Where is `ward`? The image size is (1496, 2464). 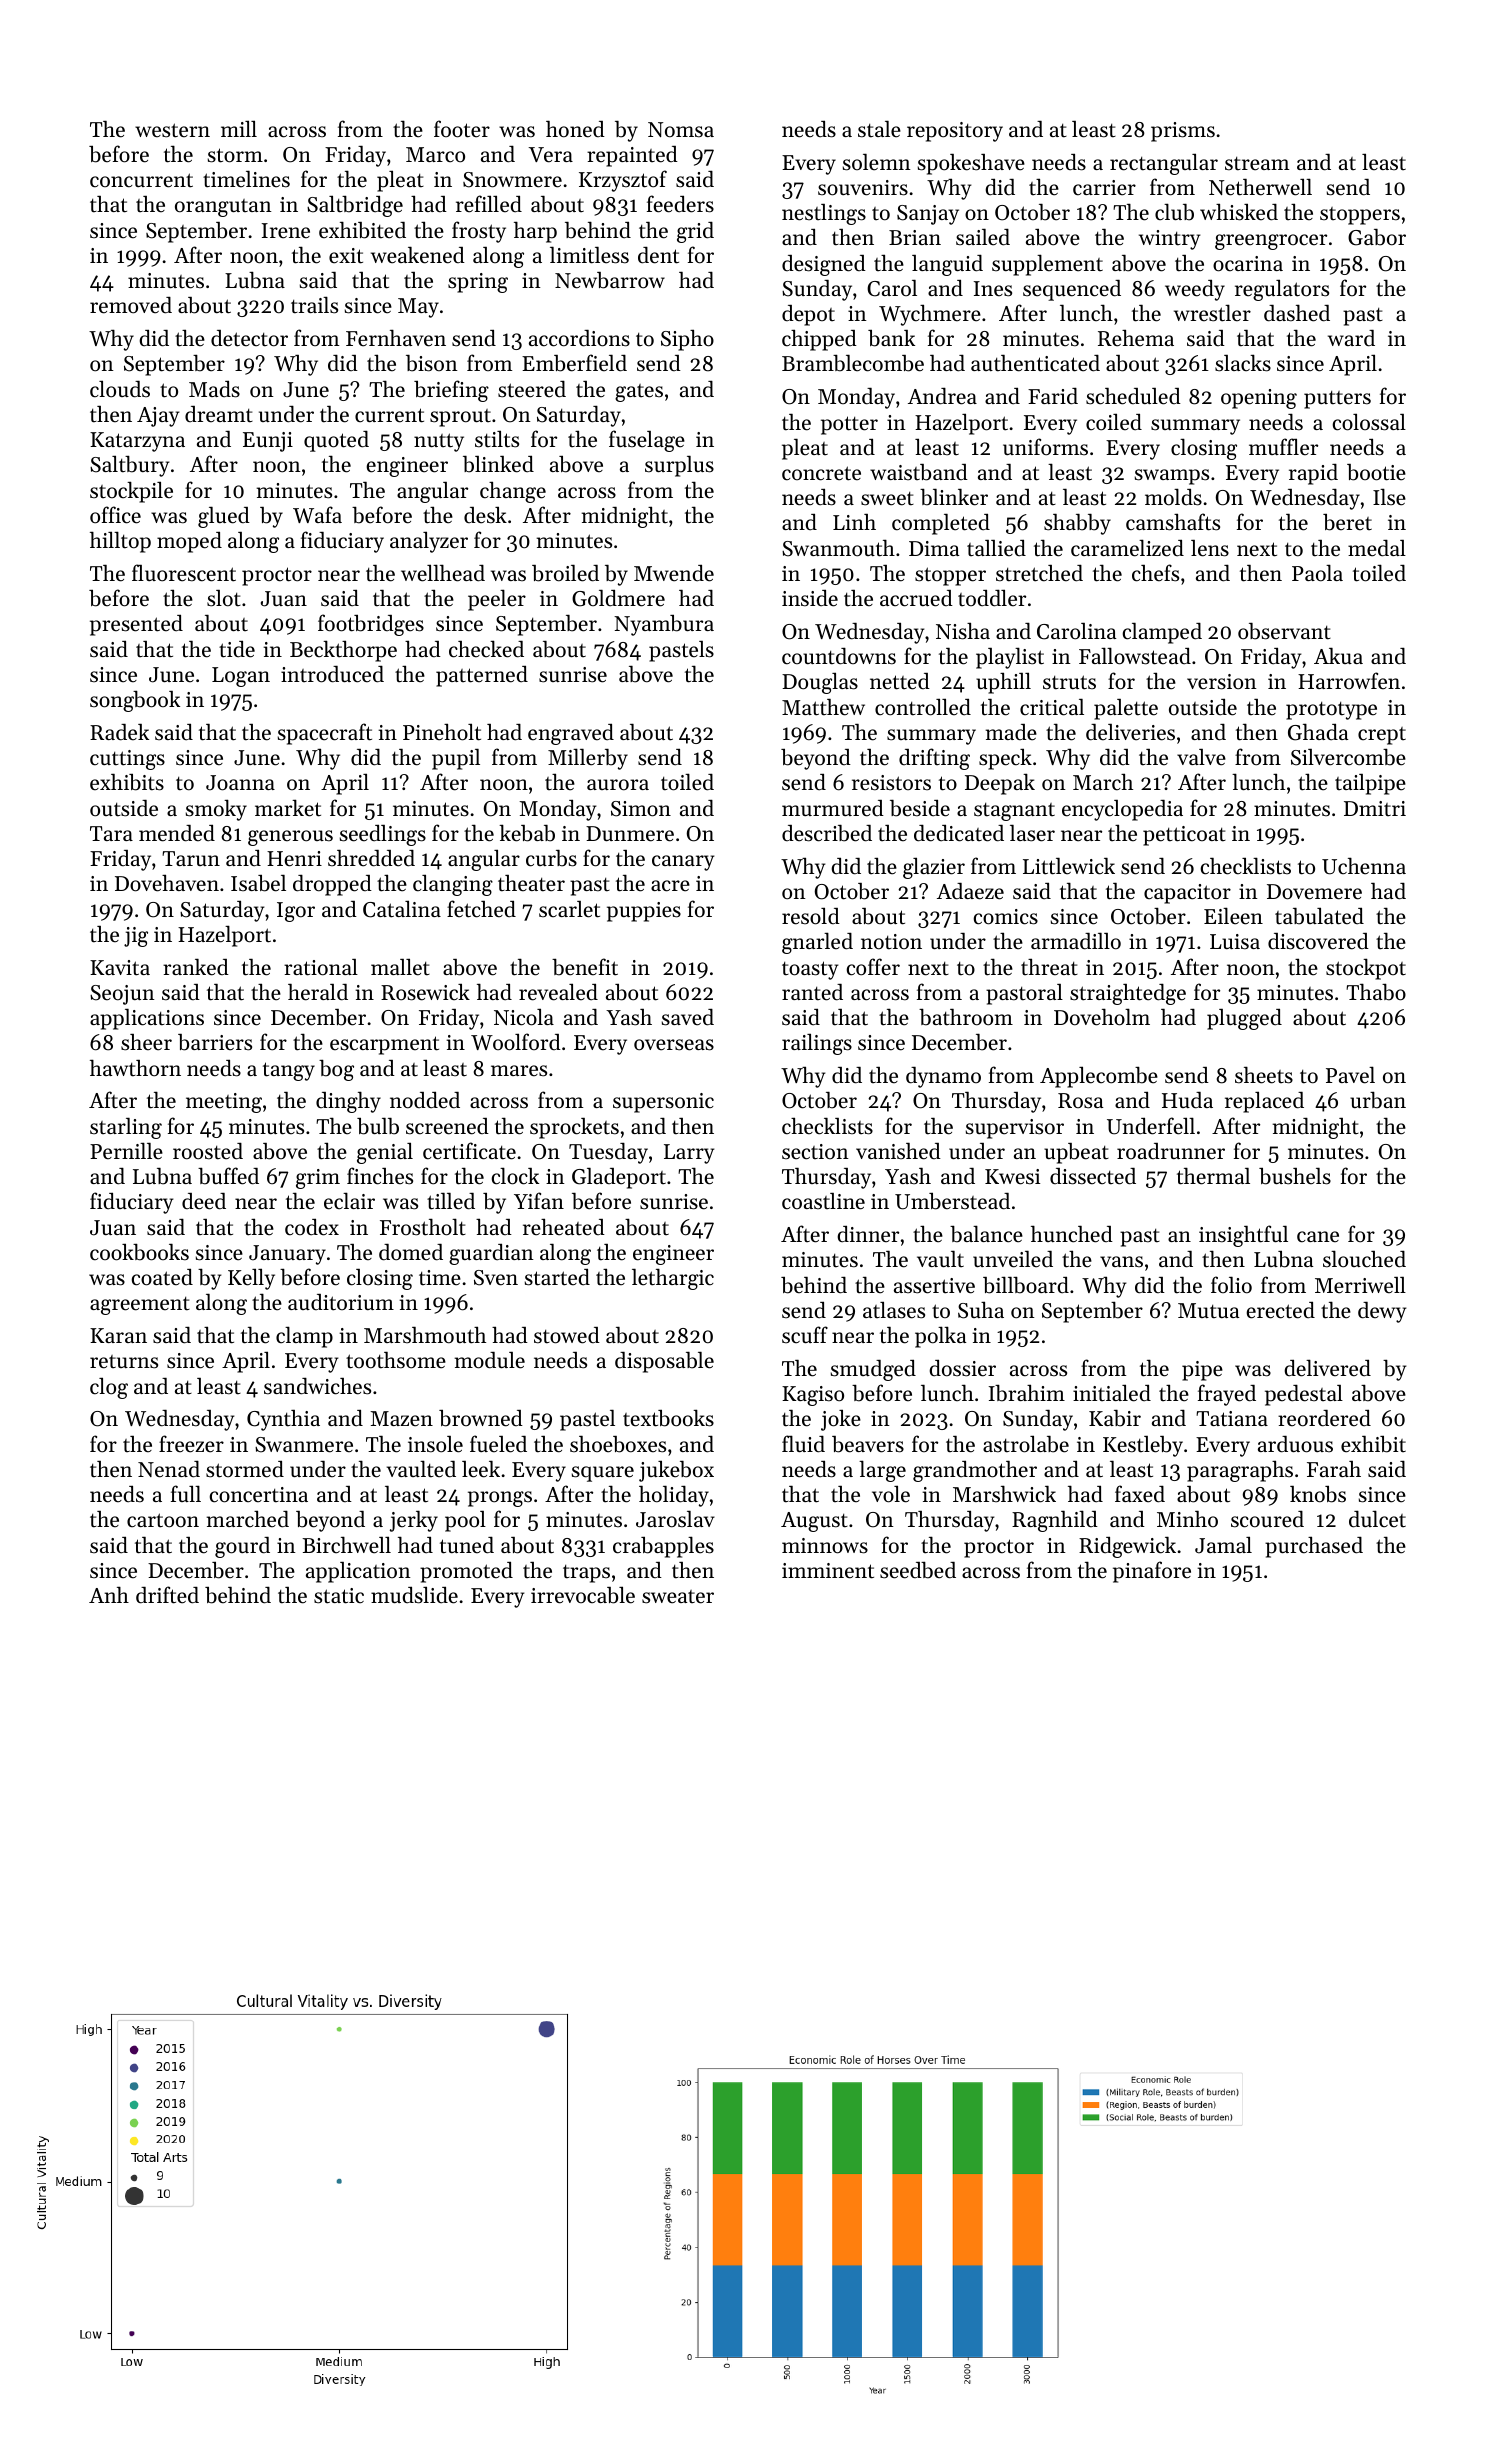 ward is located at coordinates (1351, 338).
